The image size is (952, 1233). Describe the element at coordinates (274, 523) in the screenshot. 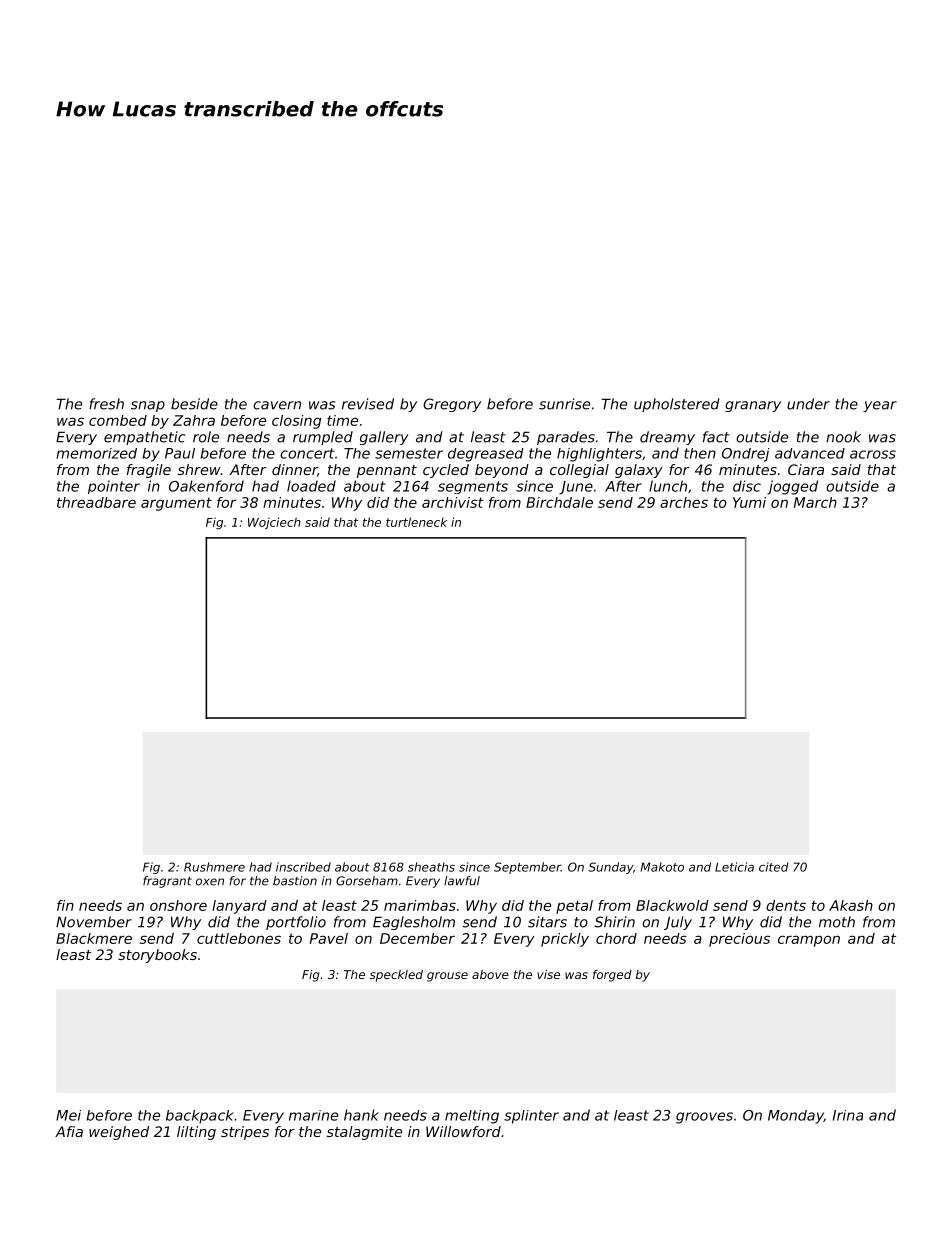

I see `Wojciech` at that location.
